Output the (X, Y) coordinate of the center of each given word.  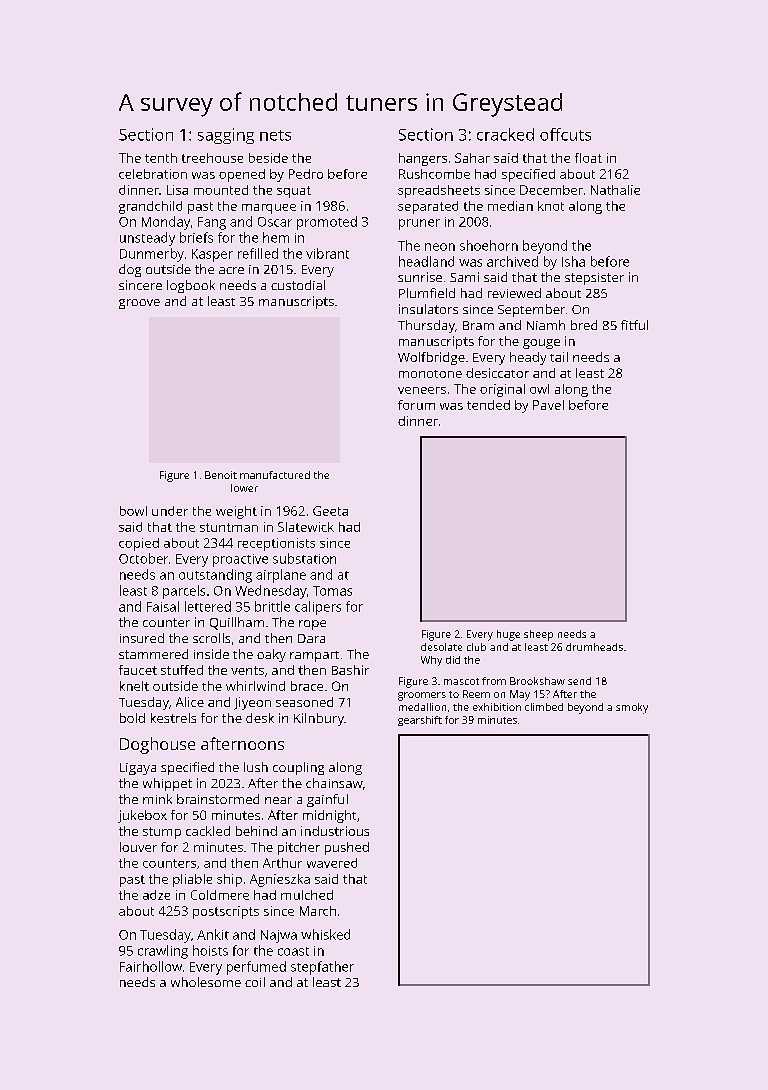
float (588, 158)
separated (428, 207)
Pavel (548, 405)
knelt (134, 686)
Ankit (213, 934)
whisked (325, 934)
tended (488, 405)
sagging (226, 136)
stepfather (322, 968)
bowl (133, 511)
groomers (422, 696)
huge (508, 635)
